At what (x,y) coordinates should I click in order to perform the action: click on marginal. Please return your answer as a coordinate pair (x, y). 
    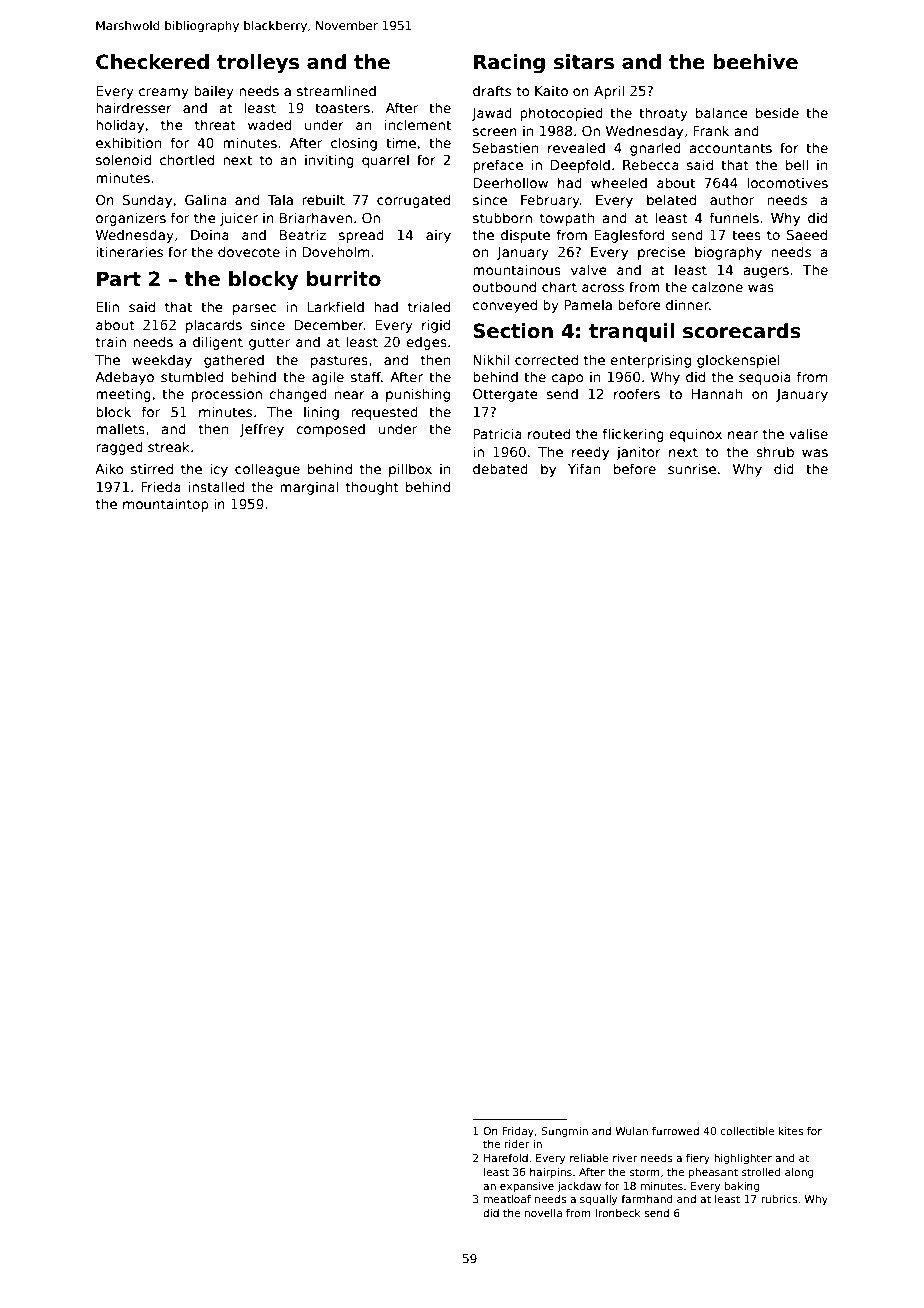
    Looking at the image, I should click on (309, 488).
